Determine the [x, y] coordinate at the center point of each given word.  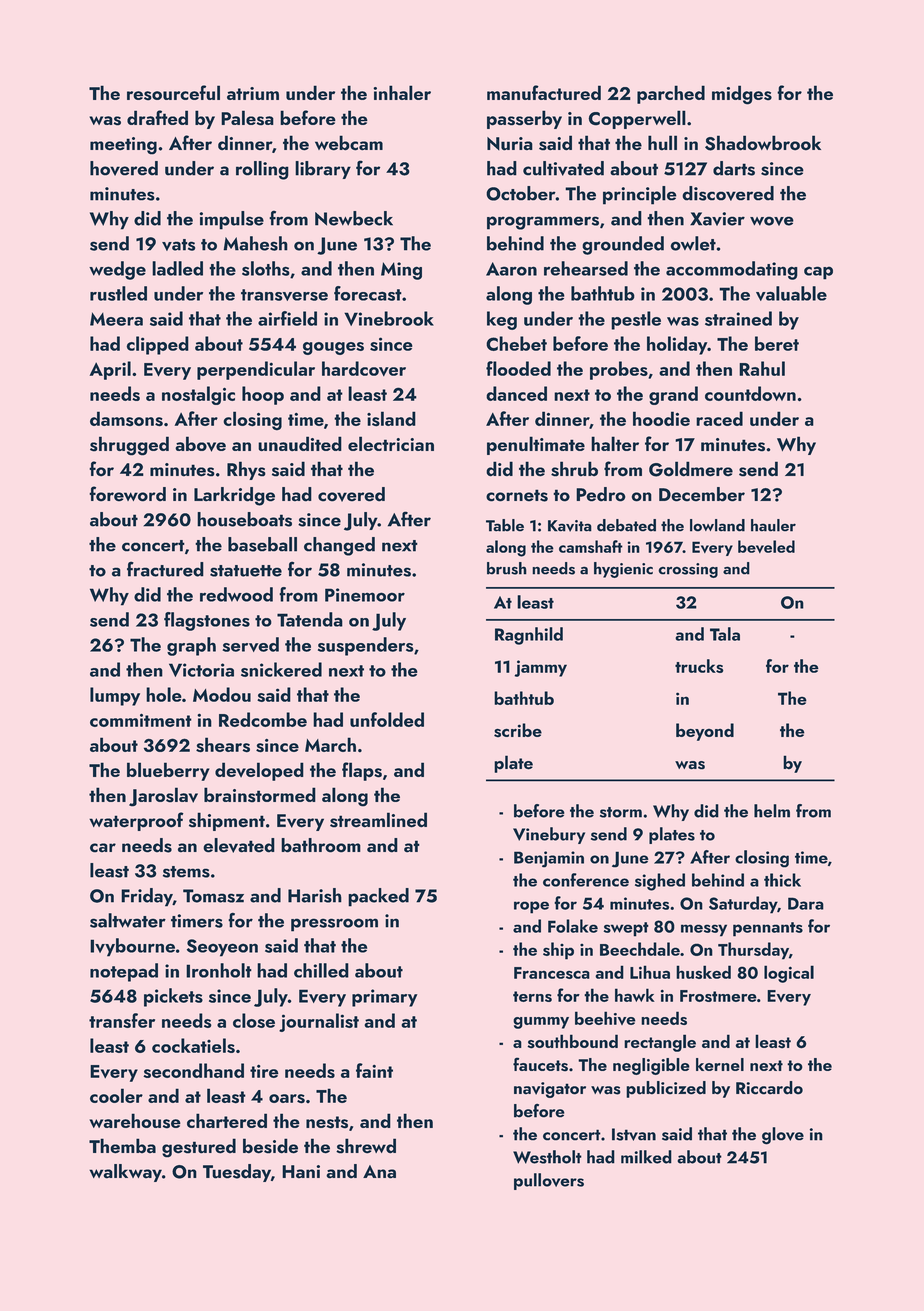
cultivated [563, 168]
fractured [165, 569]
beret [777, 343]
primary [384, 998]
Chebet [516, 343]
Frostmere [718, 996]
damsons [126, 418]
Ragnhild [529, 636]
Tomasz [213, 896]
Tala [725, 634]
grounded [623, 245]
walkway [125, 1173]
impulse [232, 220]
